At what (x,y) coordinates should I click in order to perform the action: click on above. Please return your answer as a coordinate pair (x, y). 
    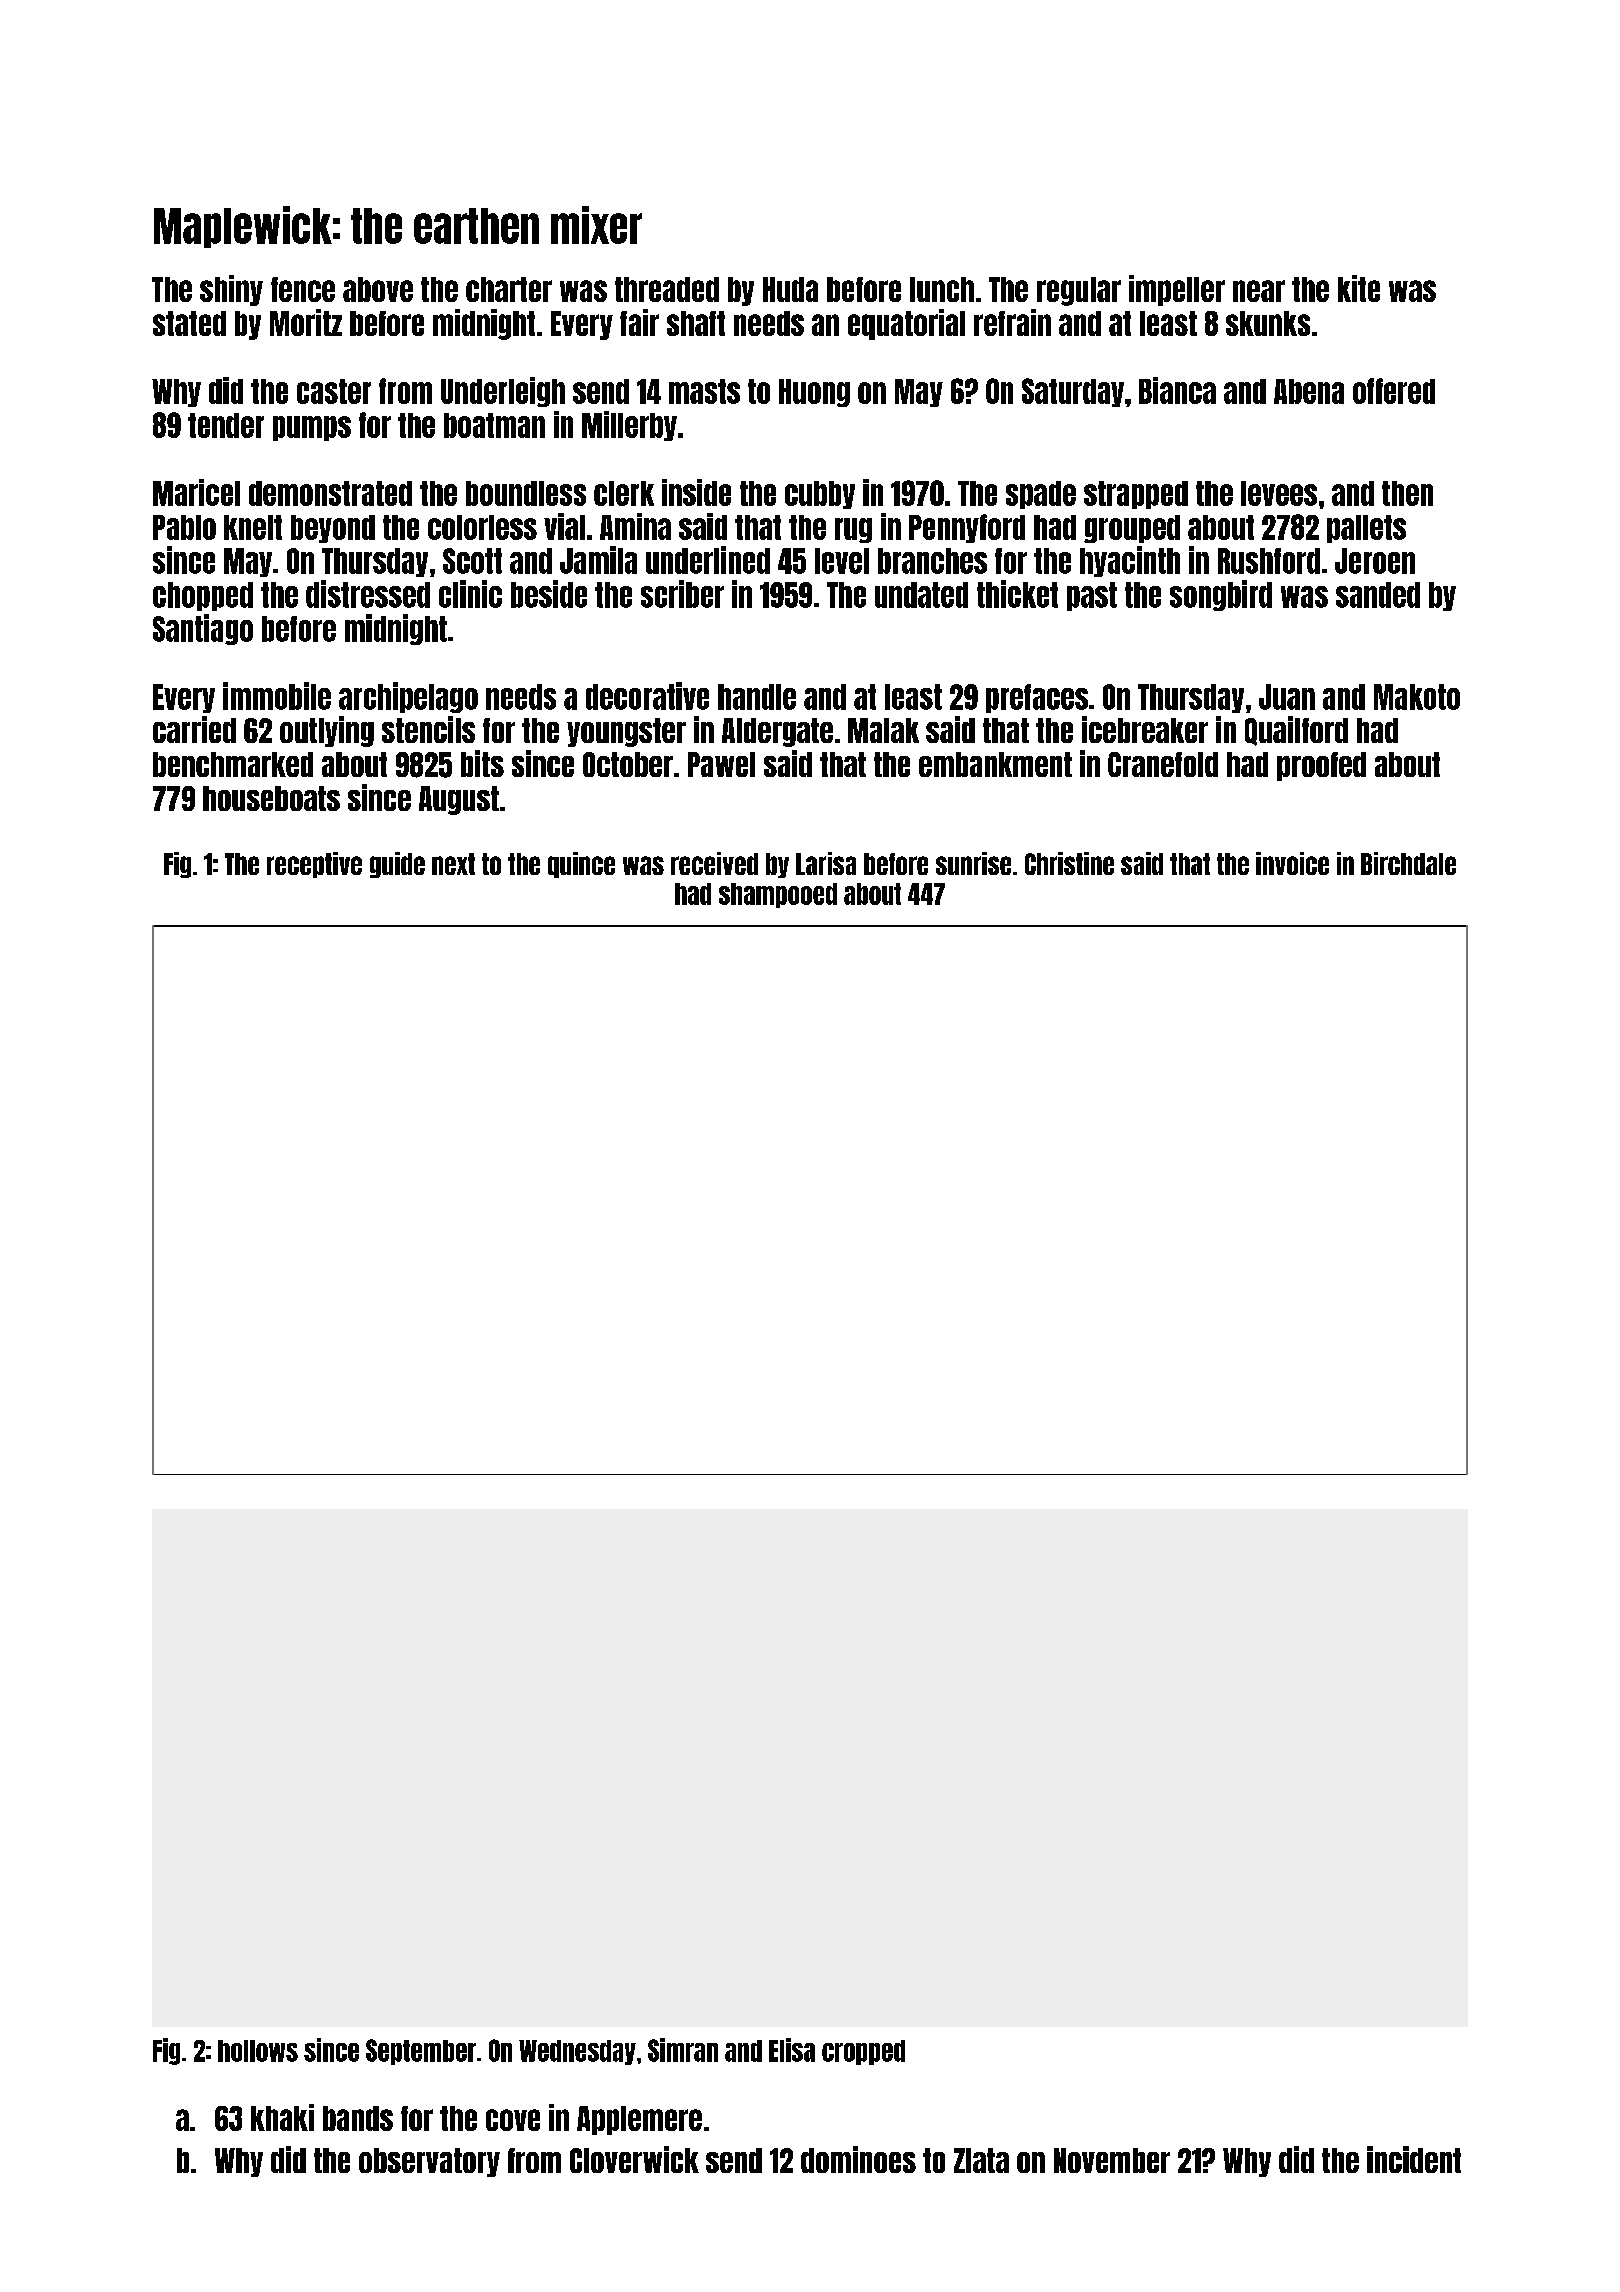
    Looking at the image, I should click on (378, 289).
